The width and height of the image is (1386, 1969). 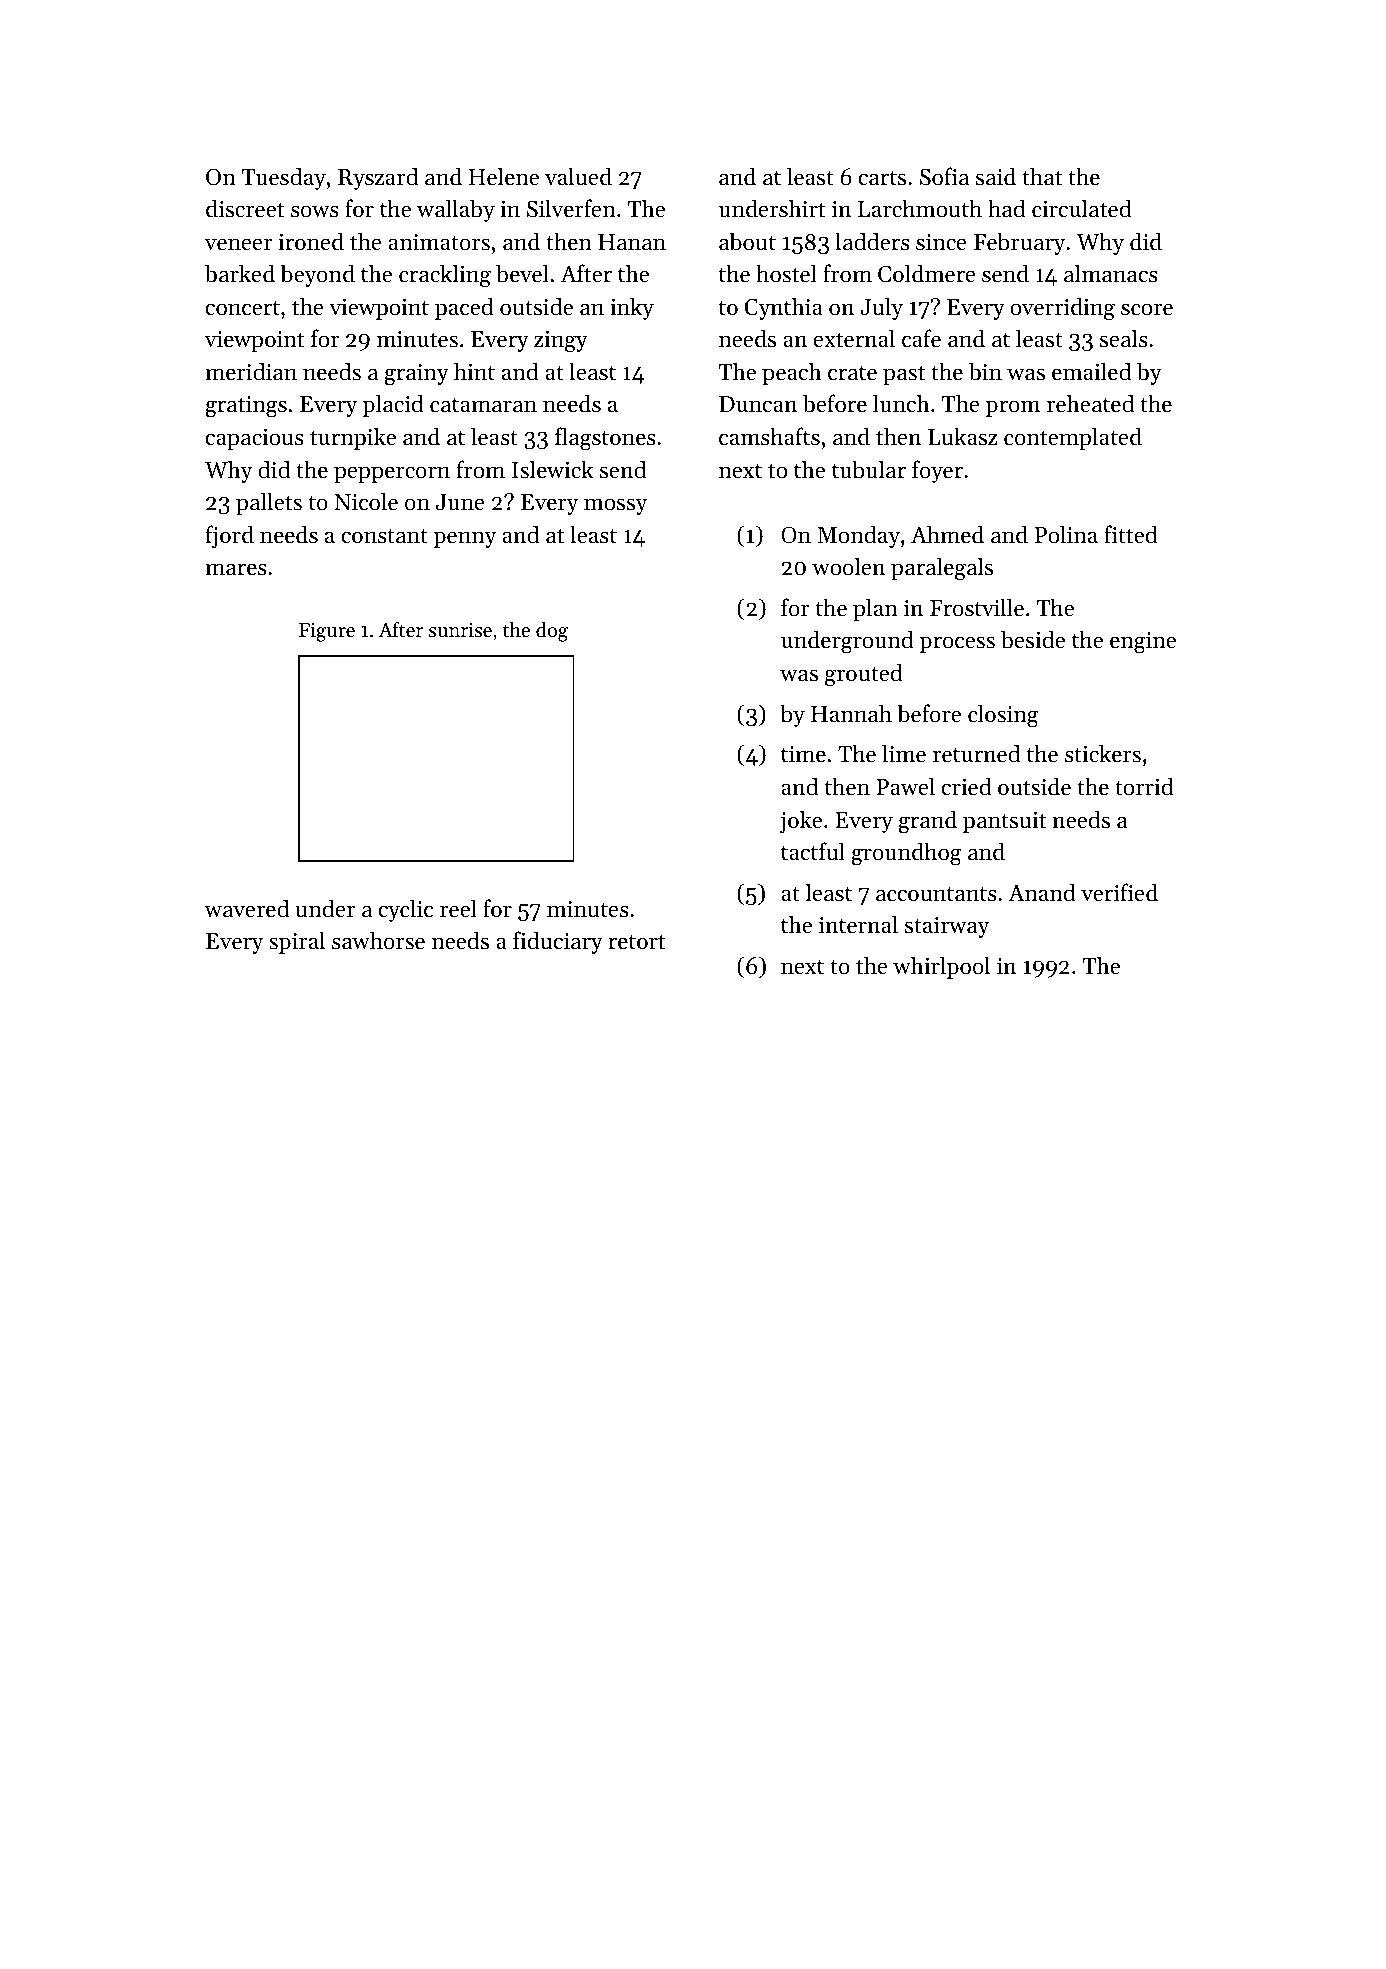 What do you see at coordinates (283, 178) in the image?
I see `Tuesday` at bounding box center [283, 178].
